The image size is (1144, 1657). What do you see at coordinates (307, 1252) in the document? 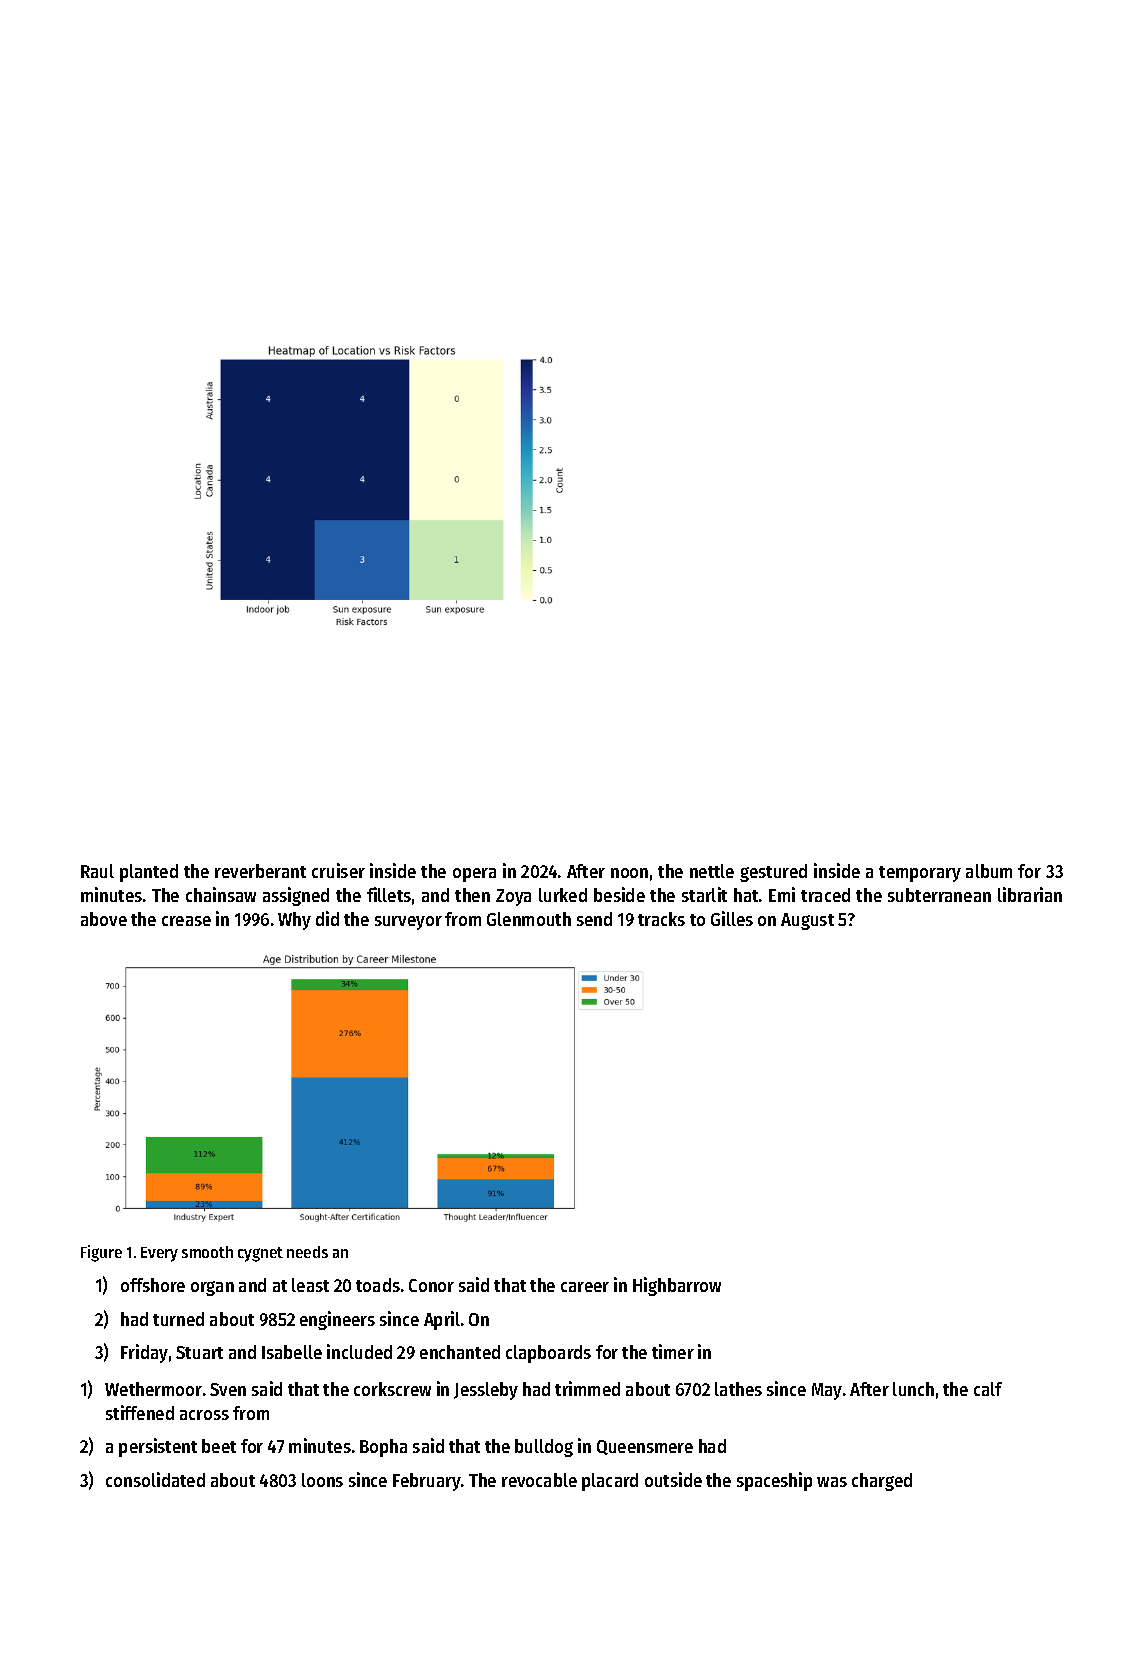
I see `needs` at bounding box center [307, 1252].
